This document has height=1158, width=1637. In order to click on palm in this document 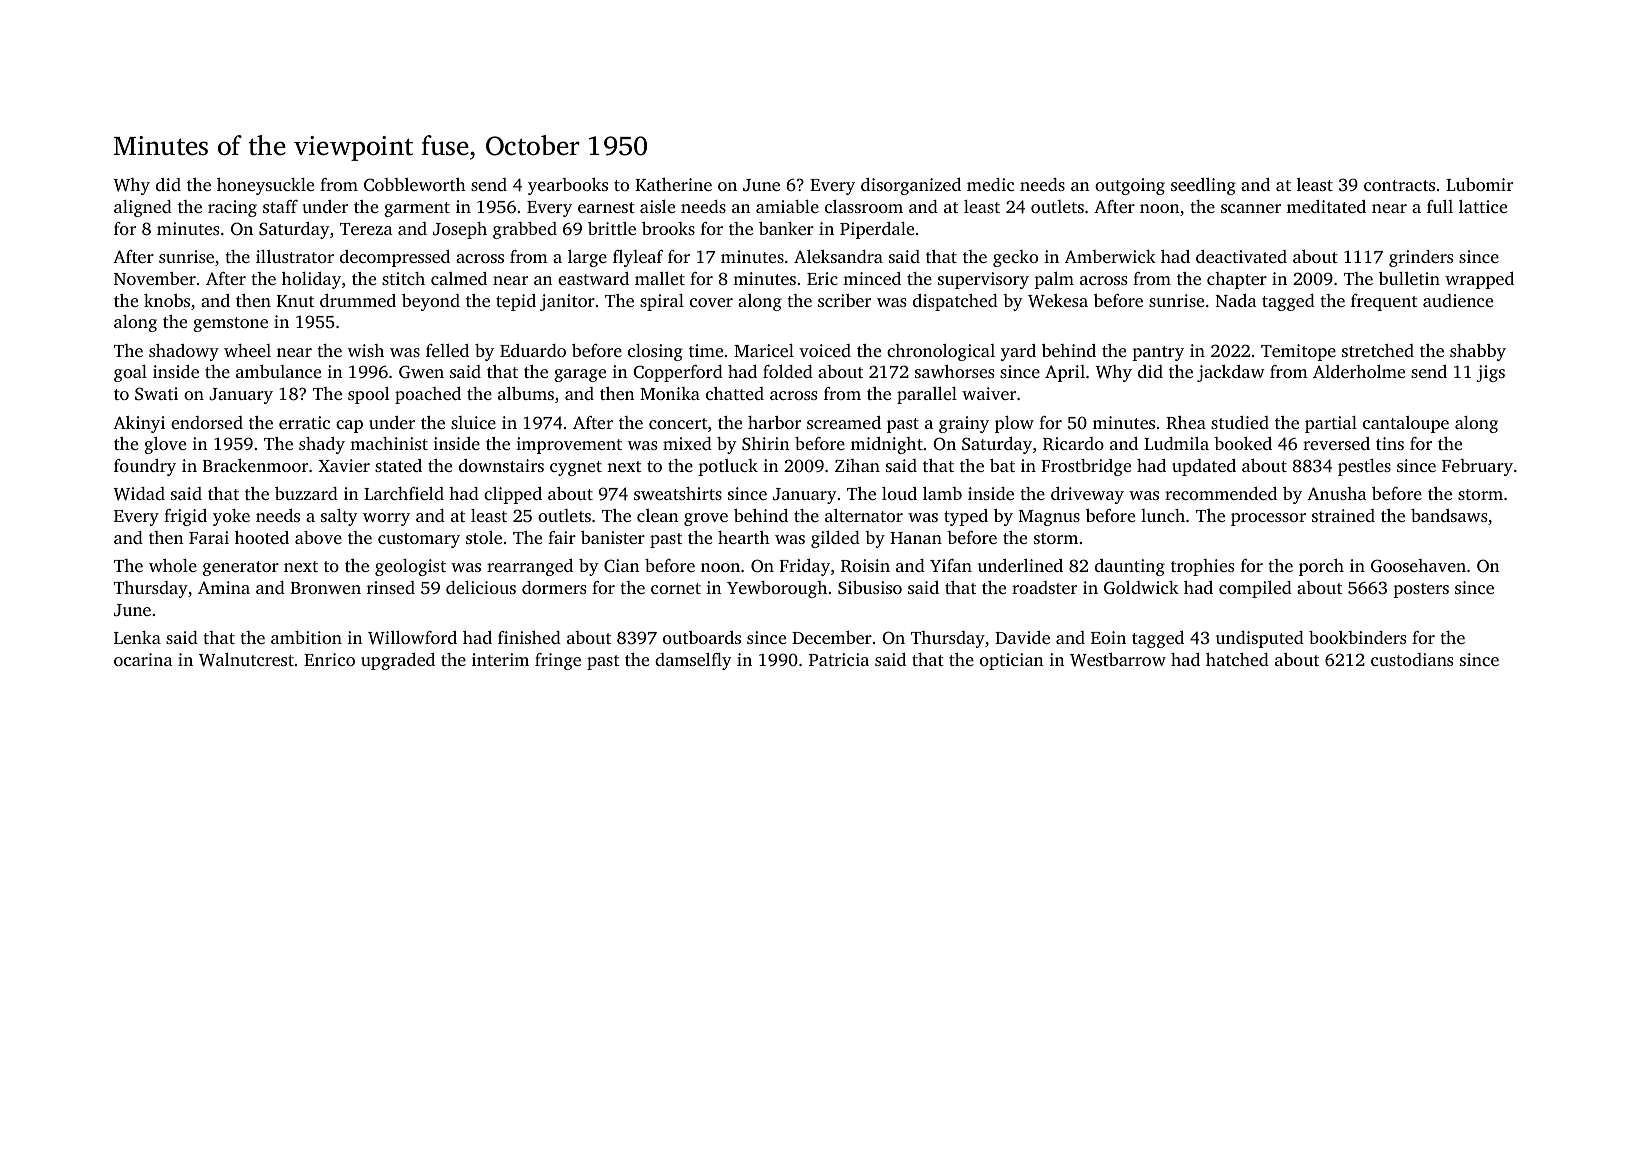, I will do `click(1054, 280)`.
